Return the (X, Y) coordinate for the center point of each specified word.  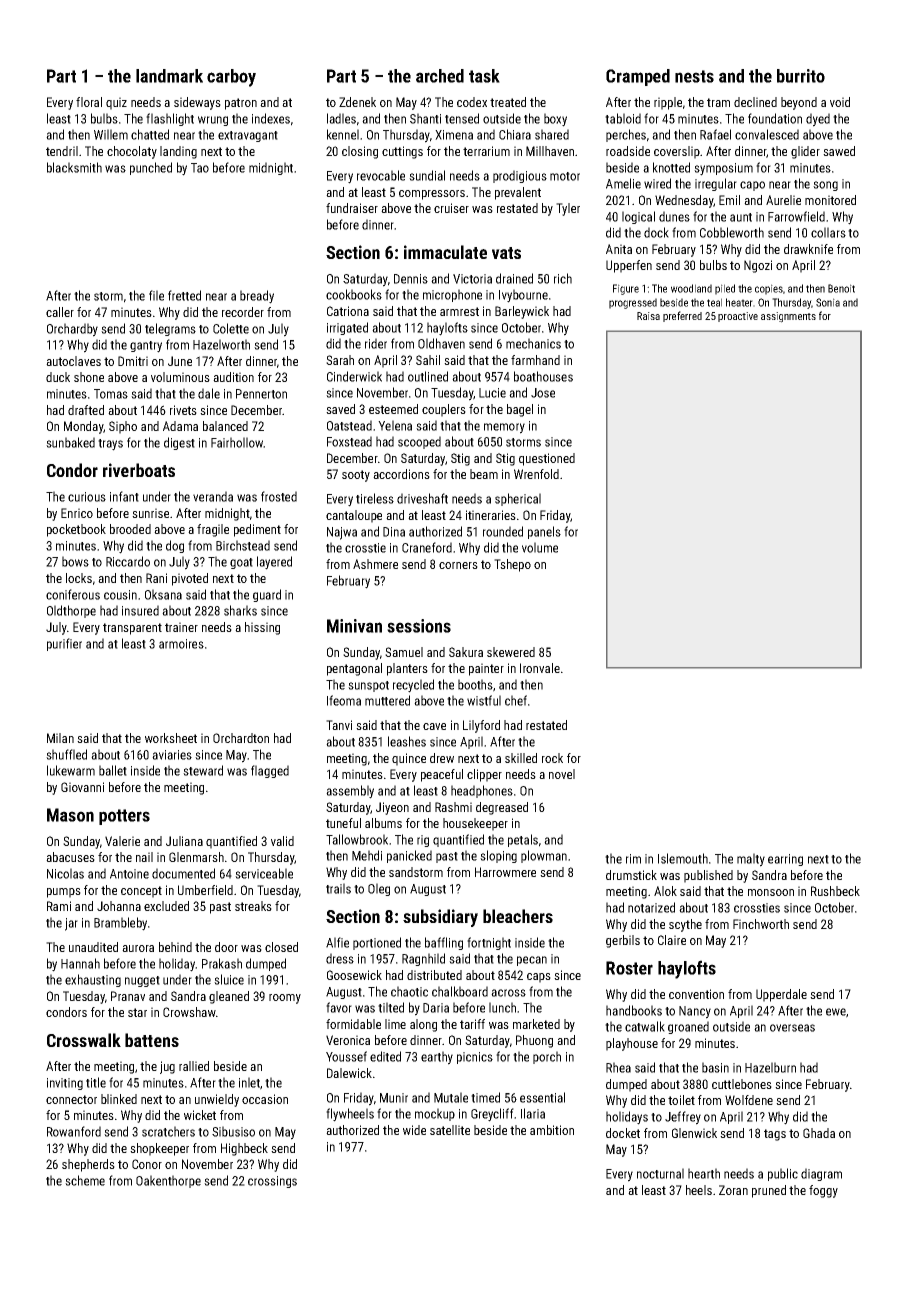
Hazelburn (770, 1067)
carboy (231, 78)
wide (414, 1130)
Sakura (466, 652)
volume (540, 547)
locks (79, 578)
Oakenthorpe (168, 1181)
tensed (462, 118)
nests (694, 76)
